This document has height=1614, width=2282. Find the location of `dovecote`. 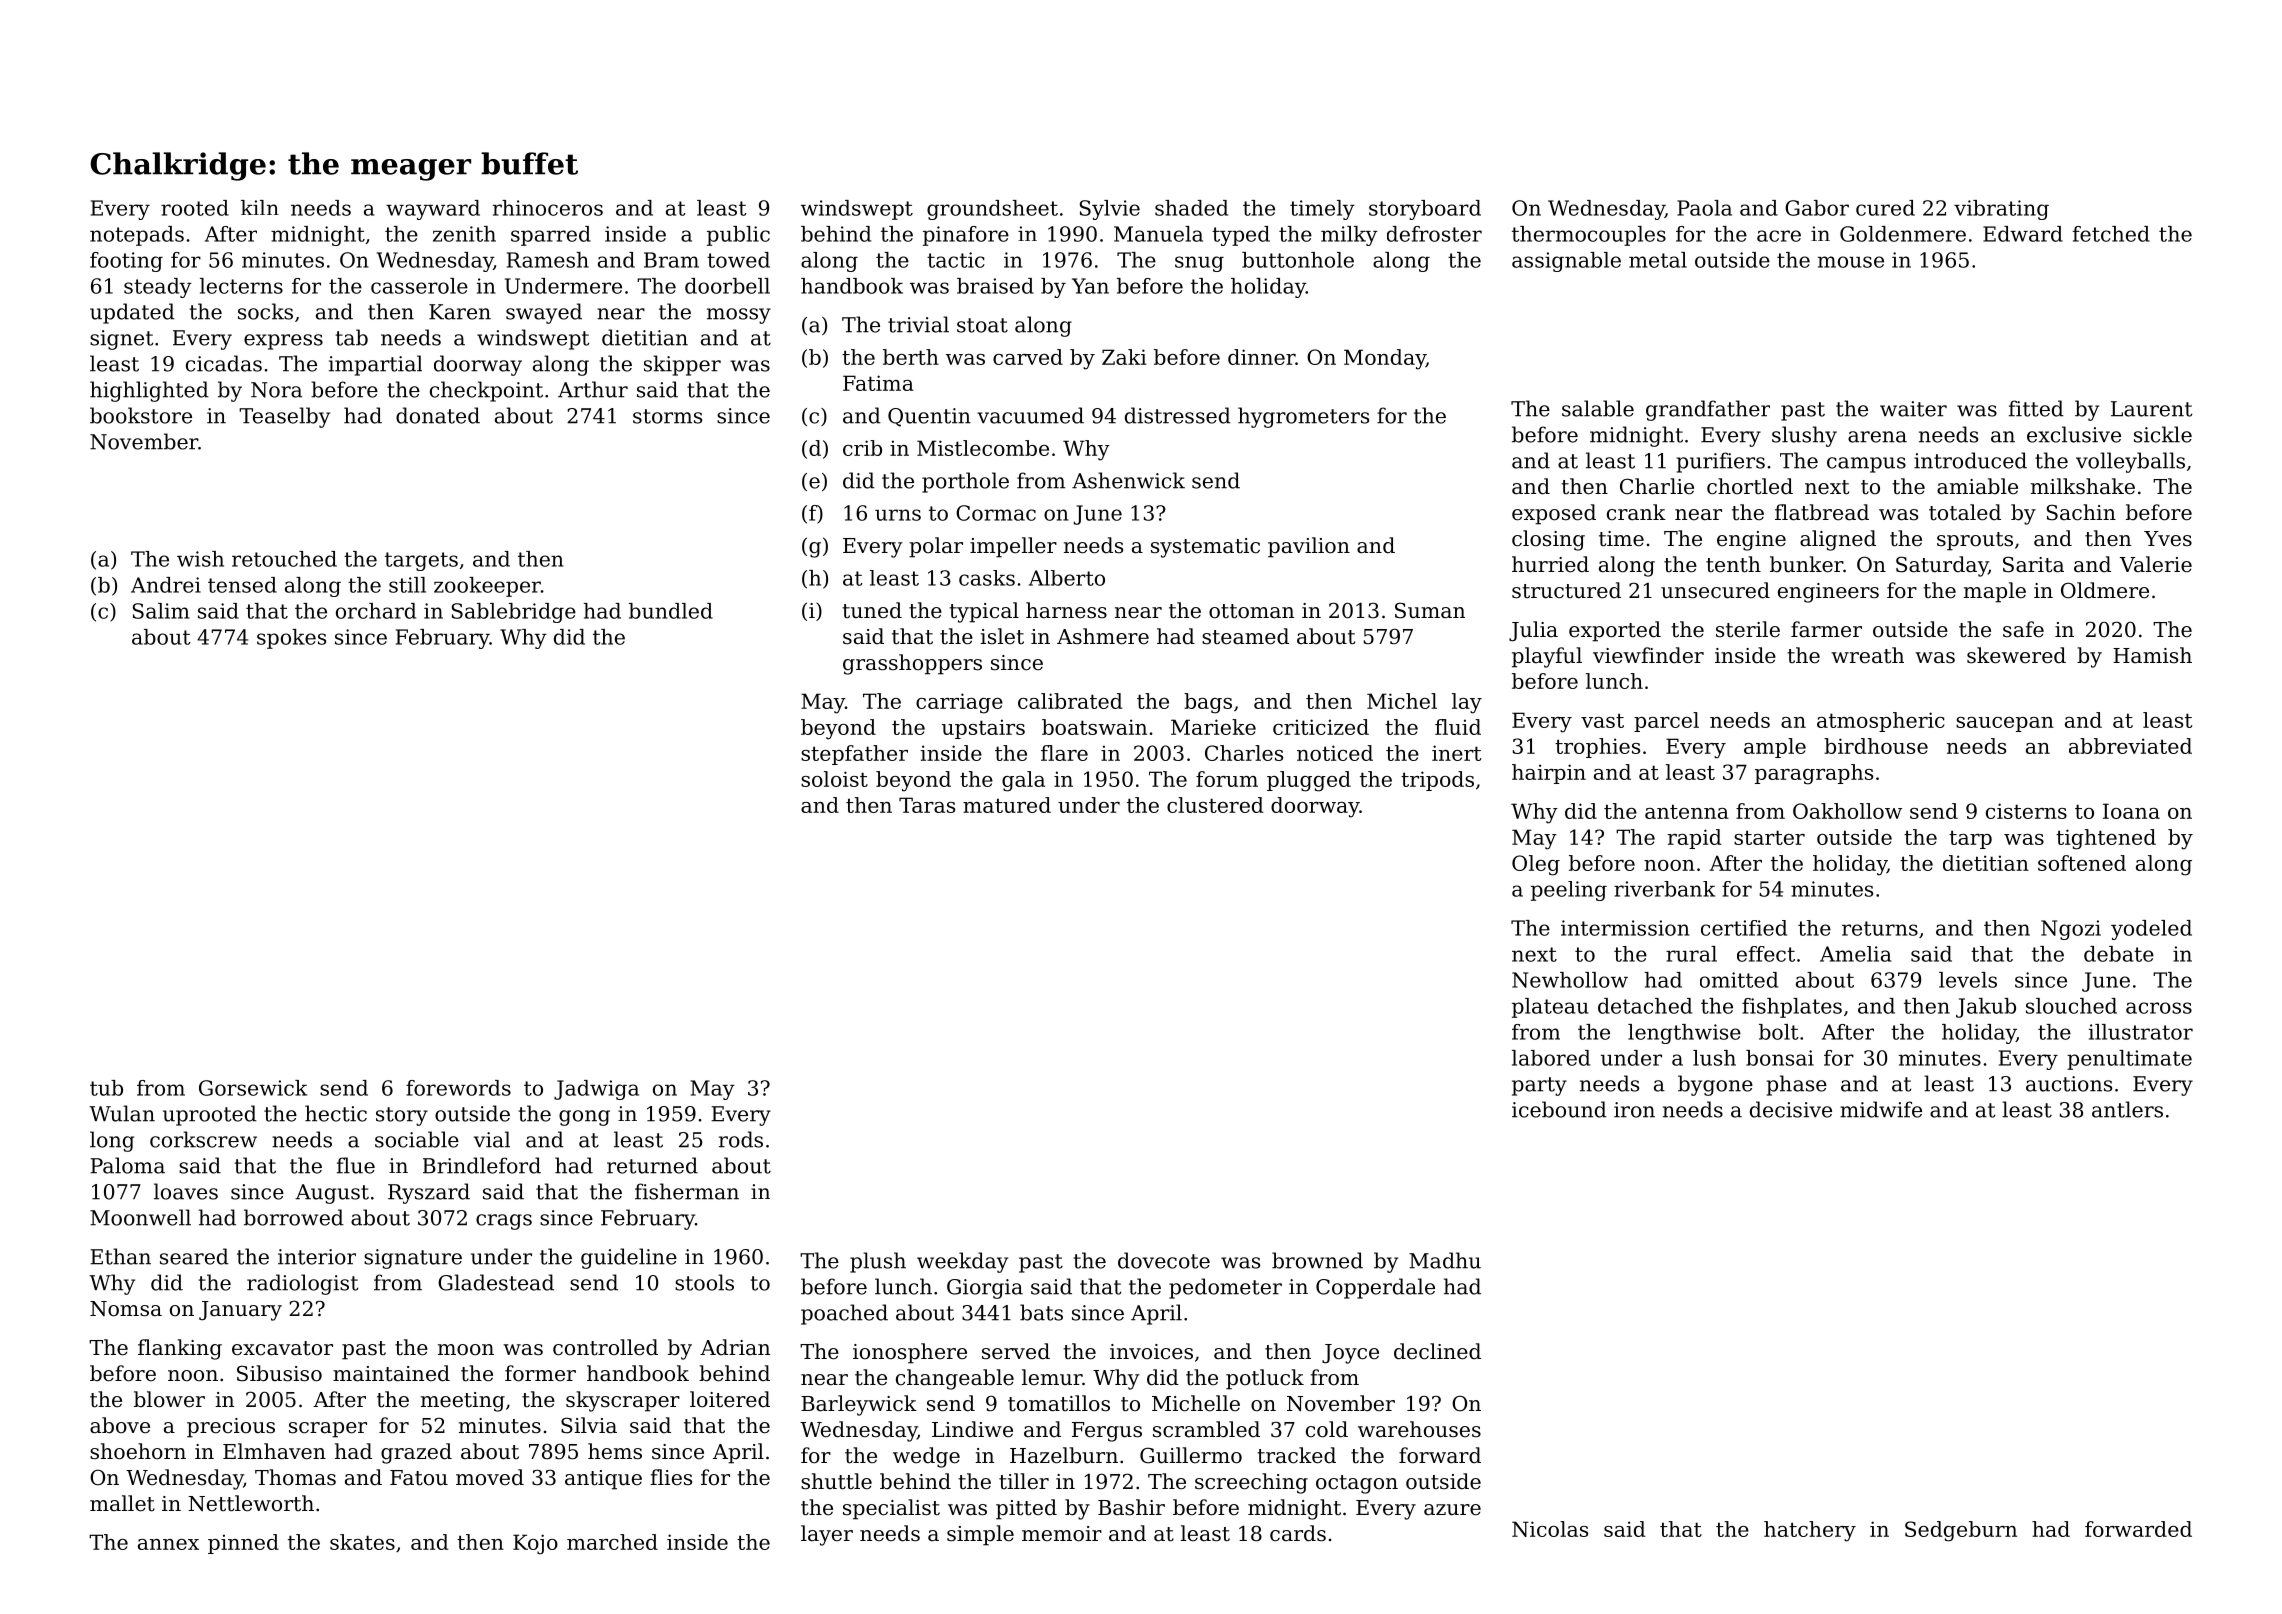

dovecote is located at coordinates (1164, 1260).
